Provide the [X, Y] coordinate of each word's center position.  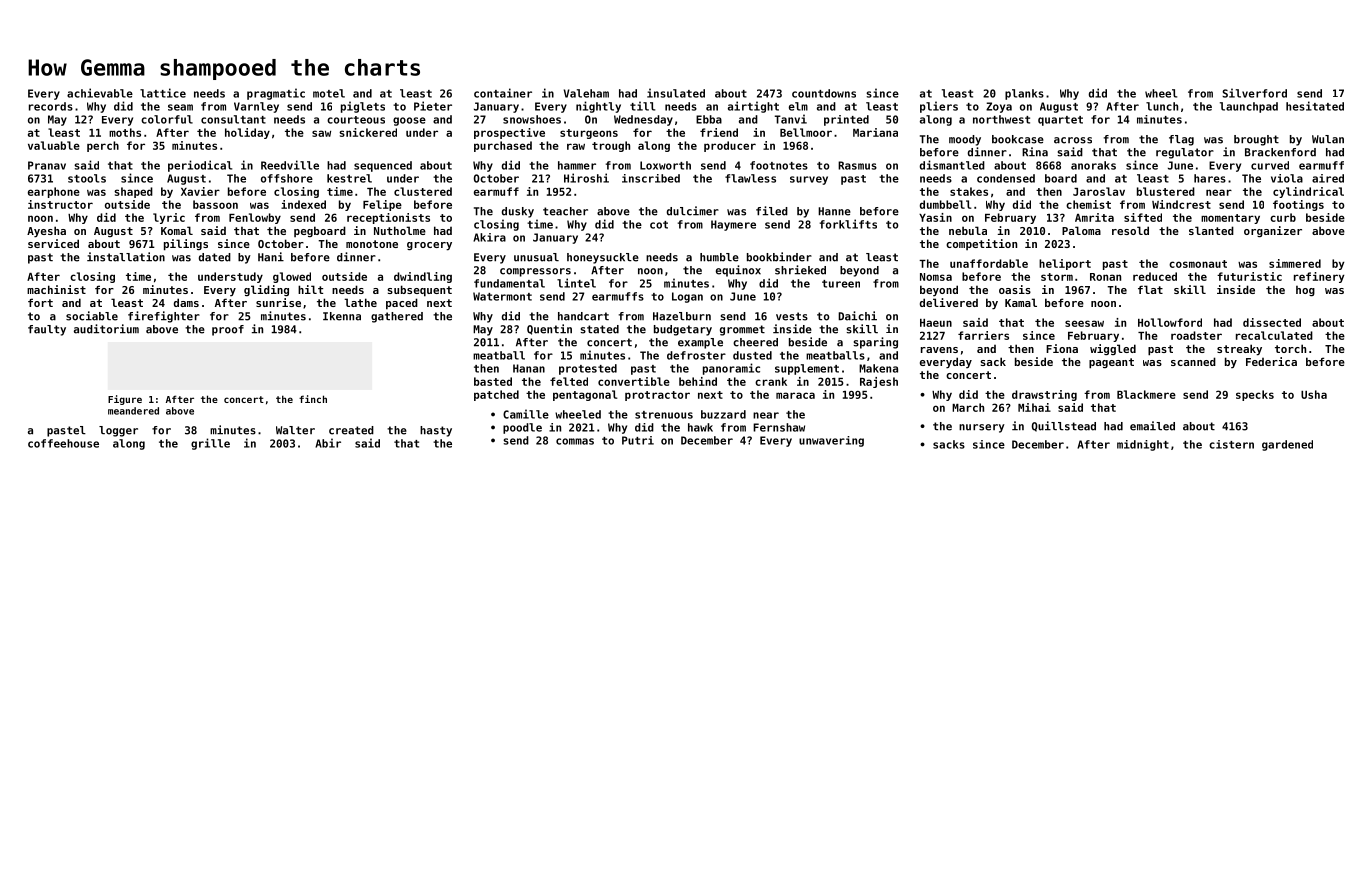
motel [329, 93]
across [1073, 140]
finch [313, 399]
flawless [750, 178]
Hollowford [1170, 322]
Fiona [1062, 348]
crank [771, 381]
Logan [687, 297]
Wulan [1328, 139]
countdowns [824, 93]
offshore [287, 178]
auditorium [106, 329]
